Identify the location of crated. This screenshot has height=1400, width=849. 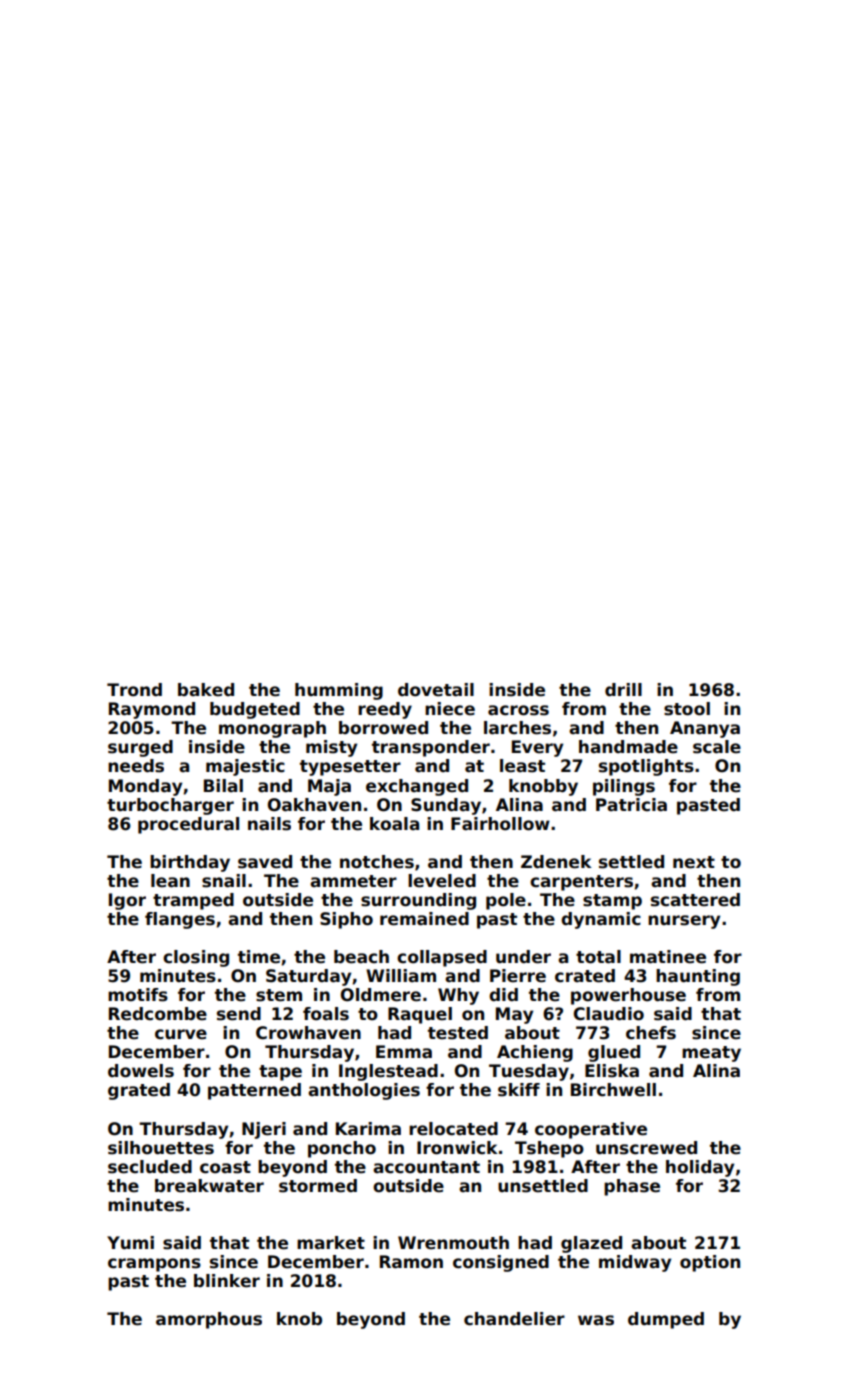
(585, 976).
